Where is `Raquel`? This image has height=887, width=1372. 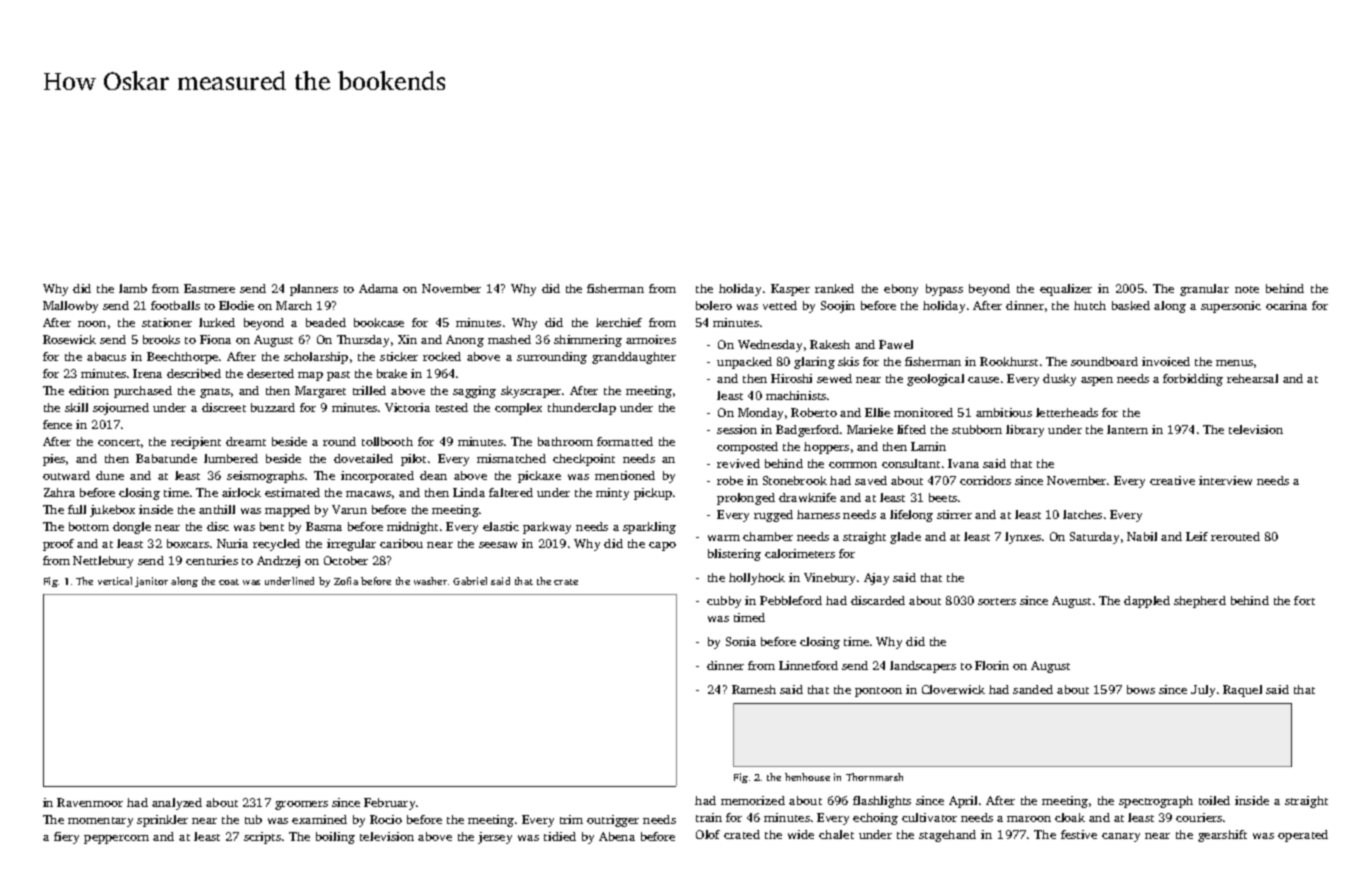 Raquel is located at coordinates (1242, 691).
